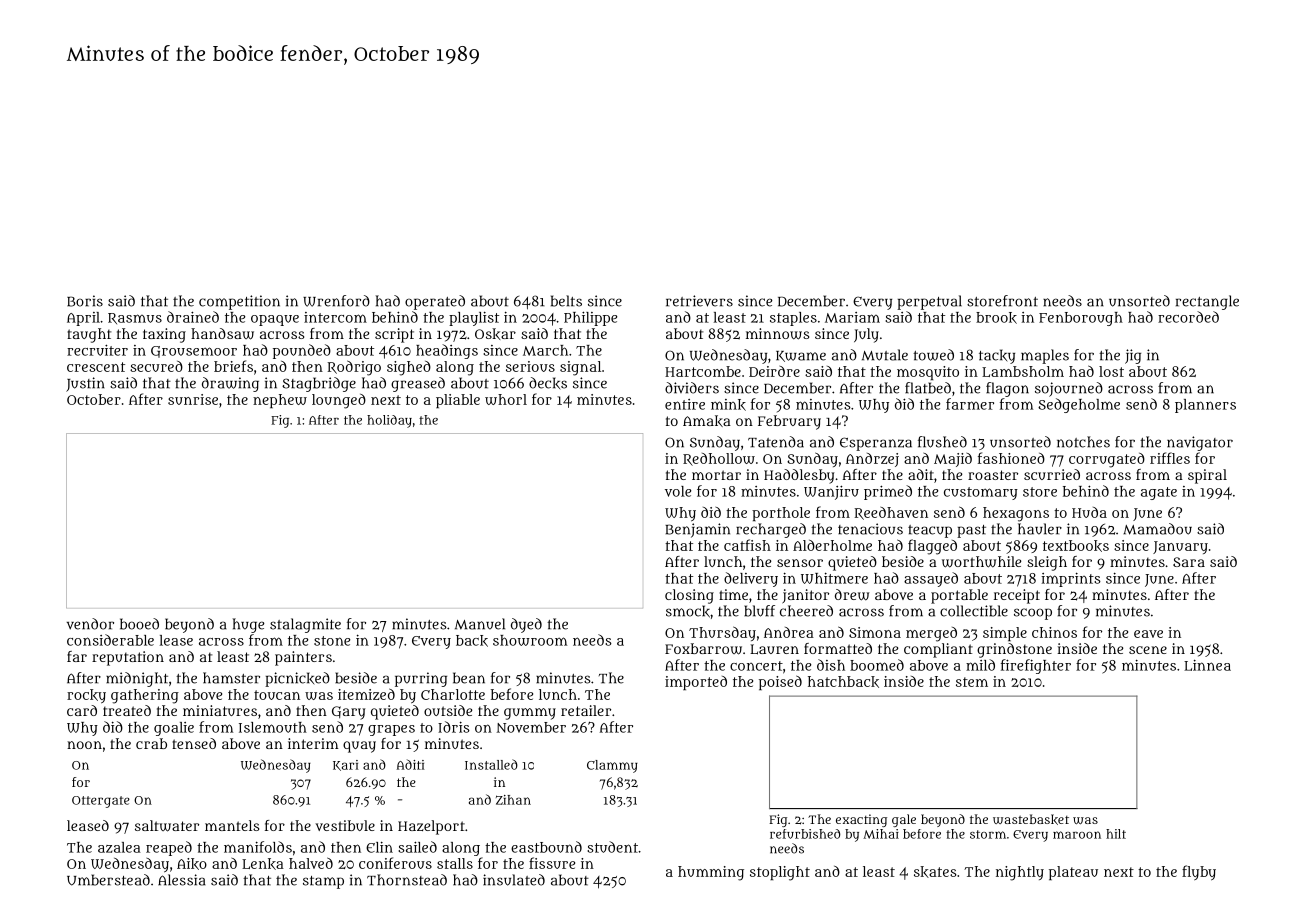 The image size is (1308, 924). Describe the element at coordinates (90, 624) in the screenshot. I see `vendor` at that location.
